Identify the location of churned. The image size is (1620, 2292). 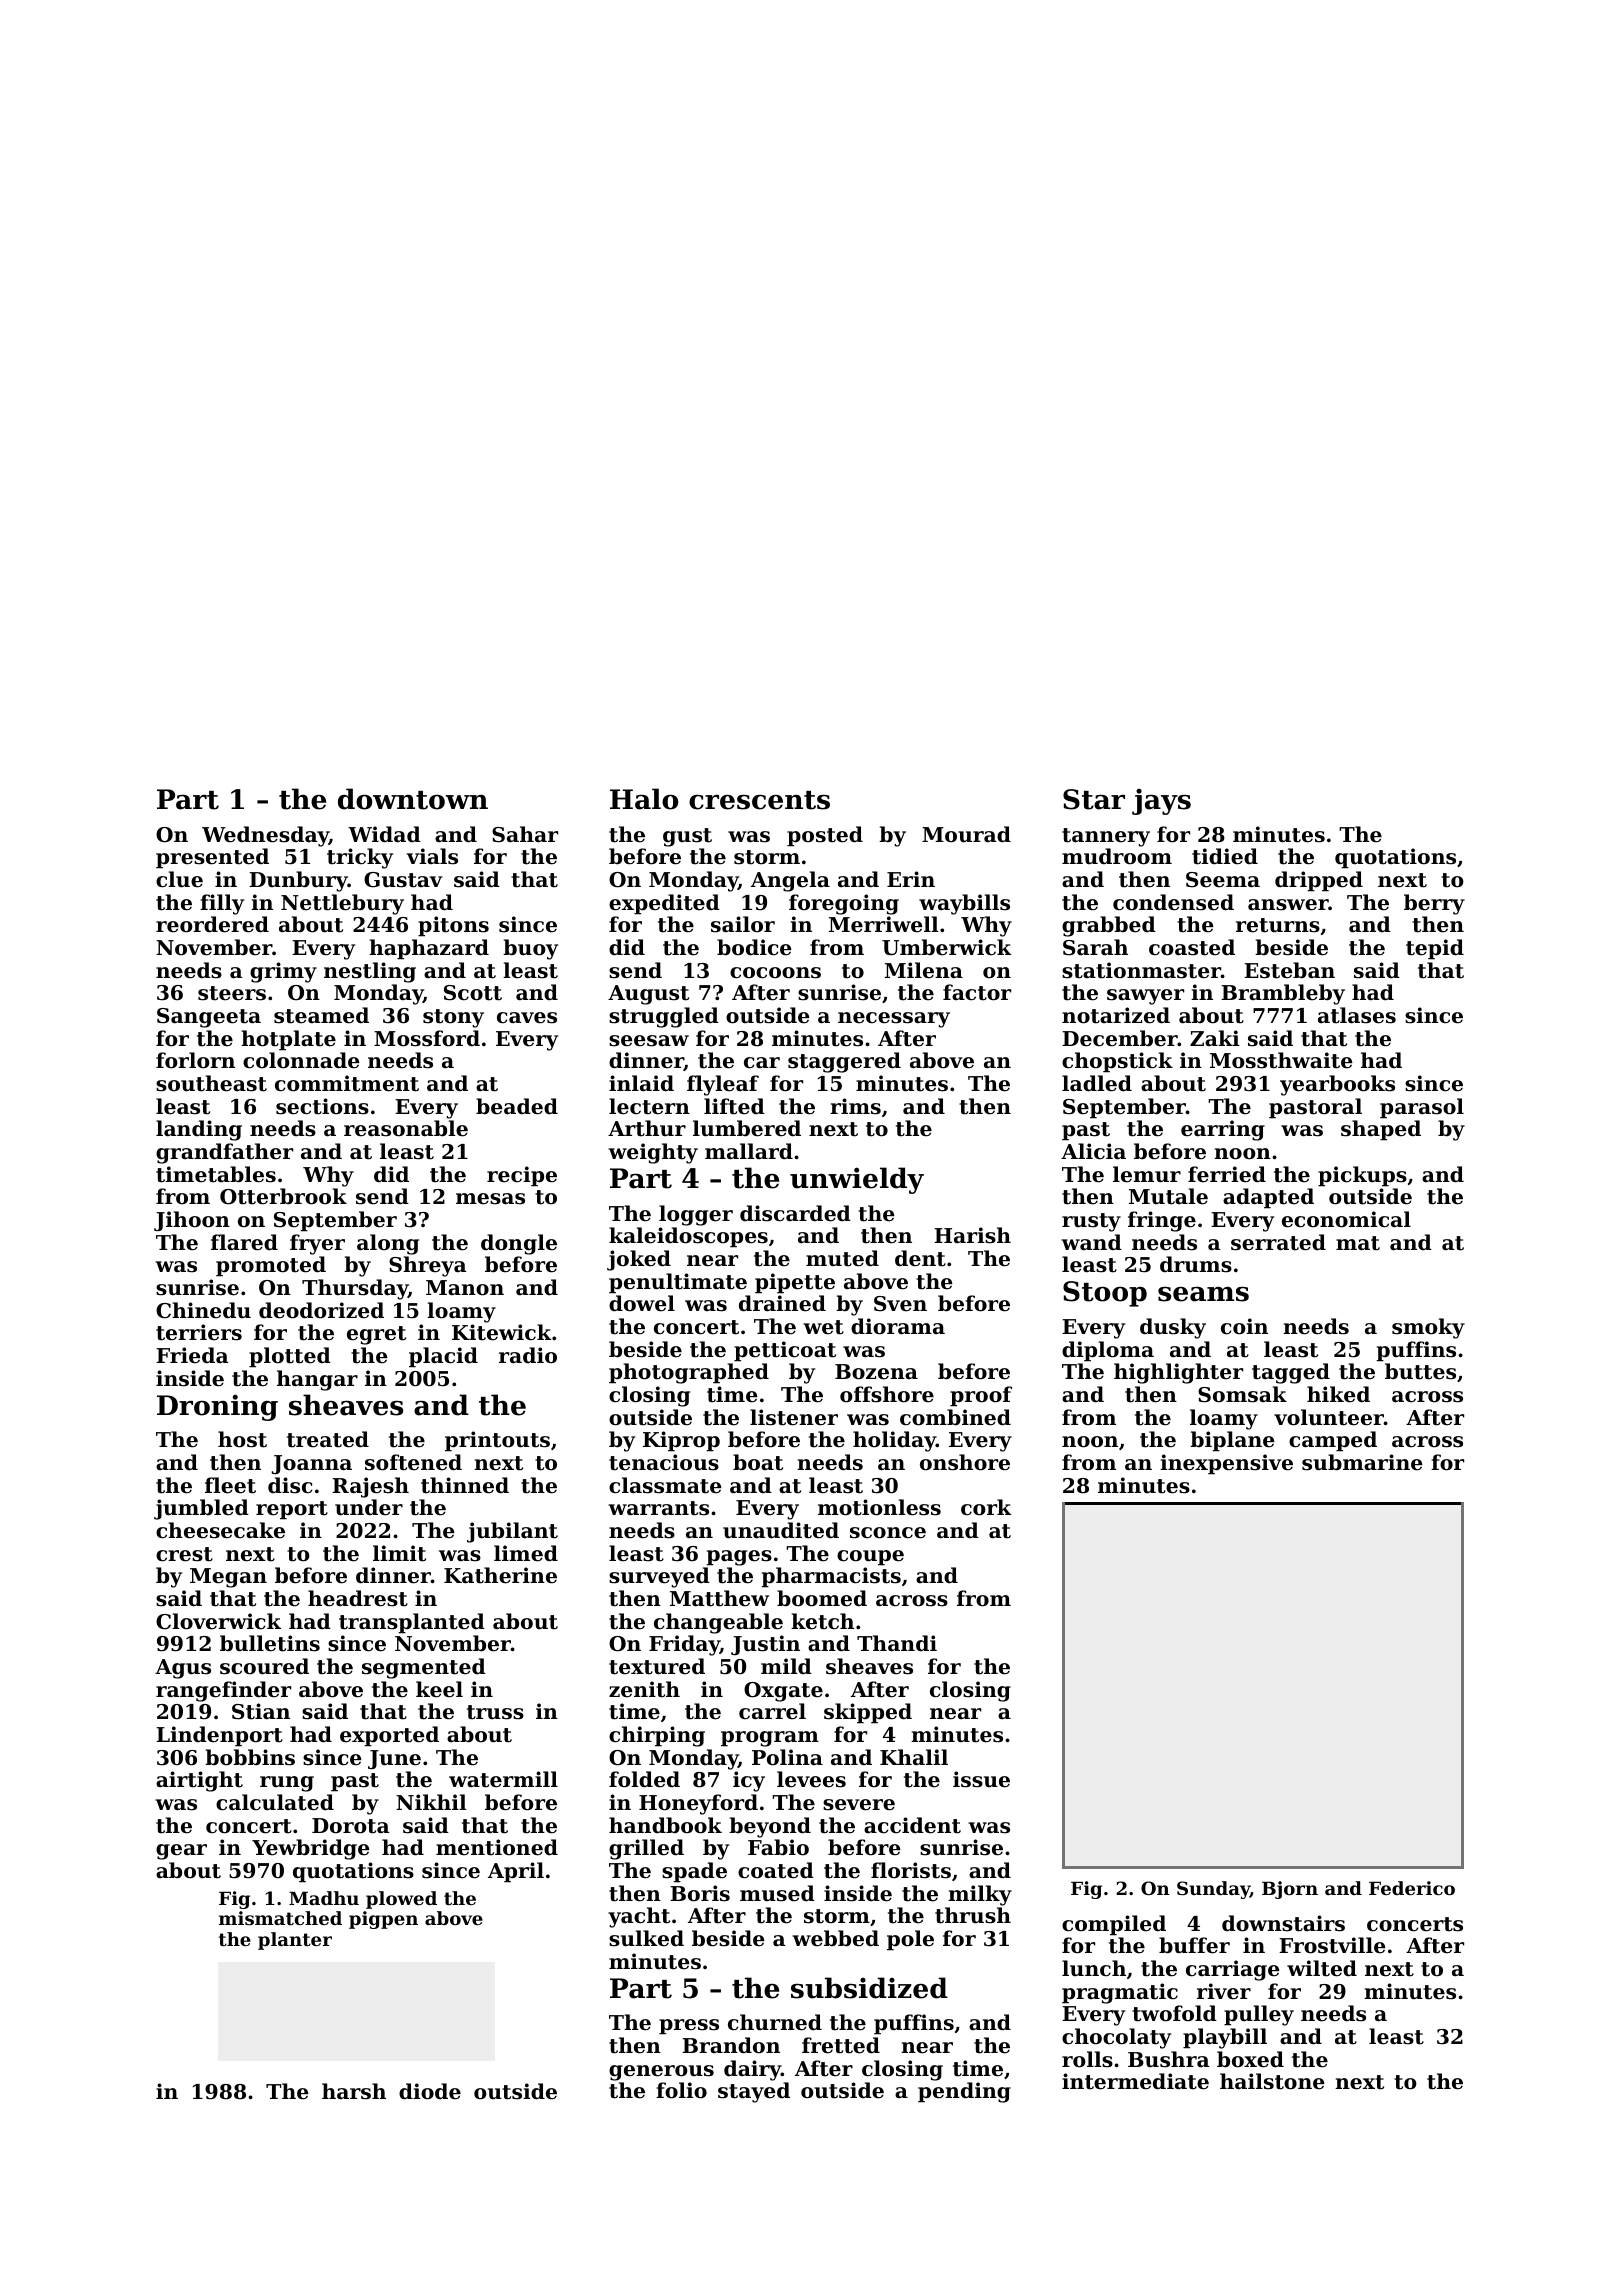
(775, 2022).
